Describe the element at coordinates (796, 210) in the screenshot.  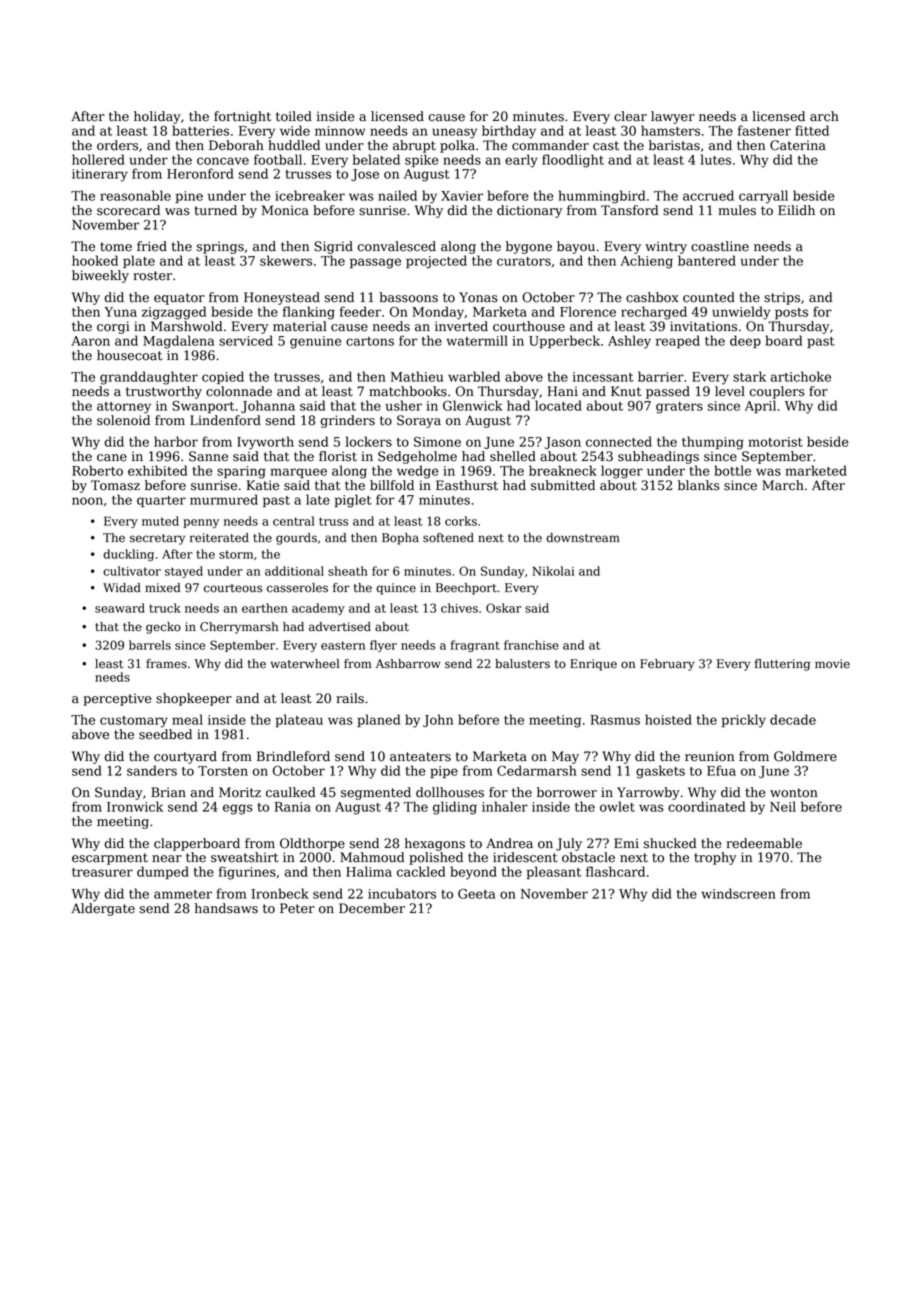
I see `Eilidh` at that location.
